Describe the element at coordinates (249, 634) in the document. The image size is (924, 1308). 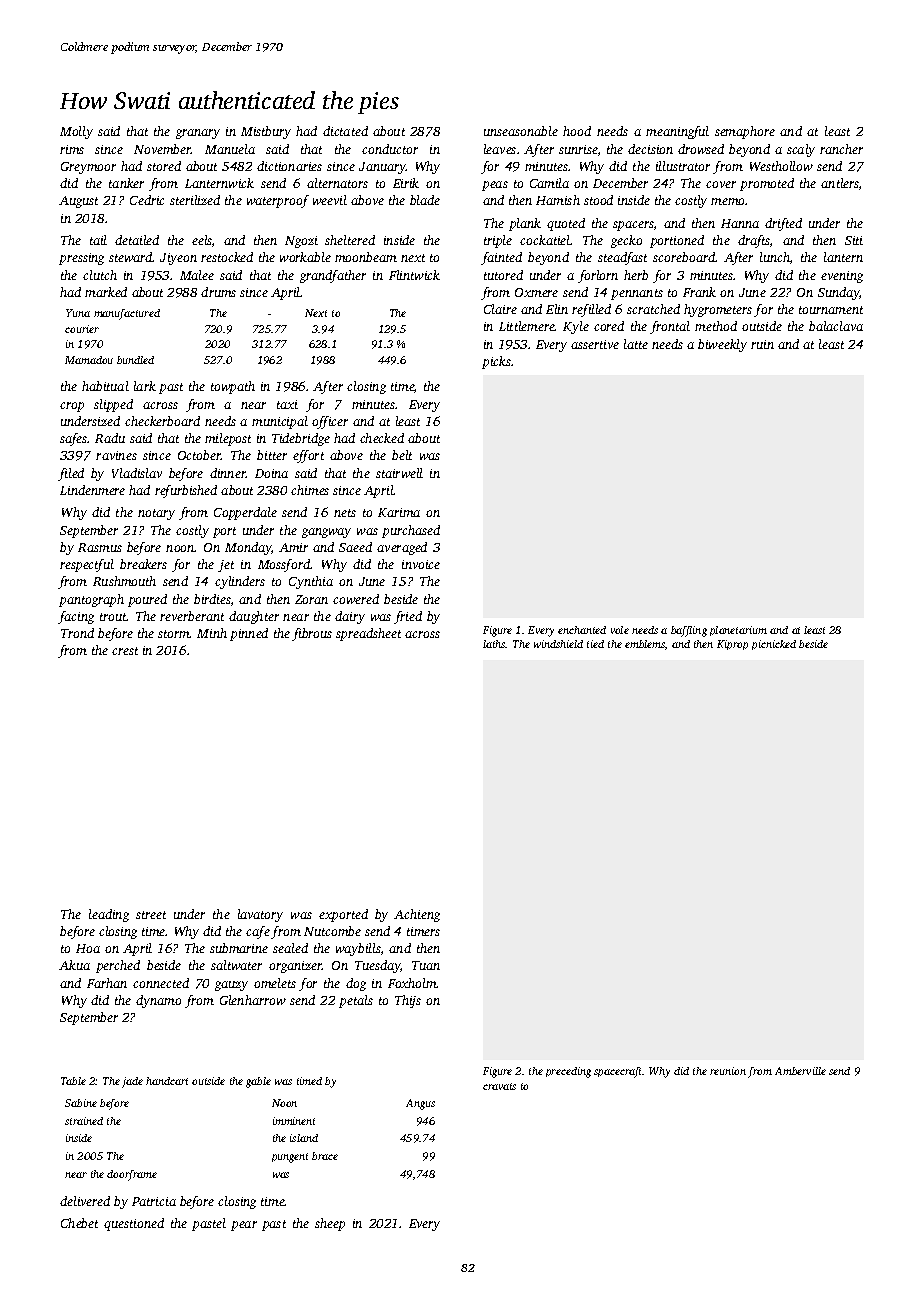
I see `pinned` at that location.
